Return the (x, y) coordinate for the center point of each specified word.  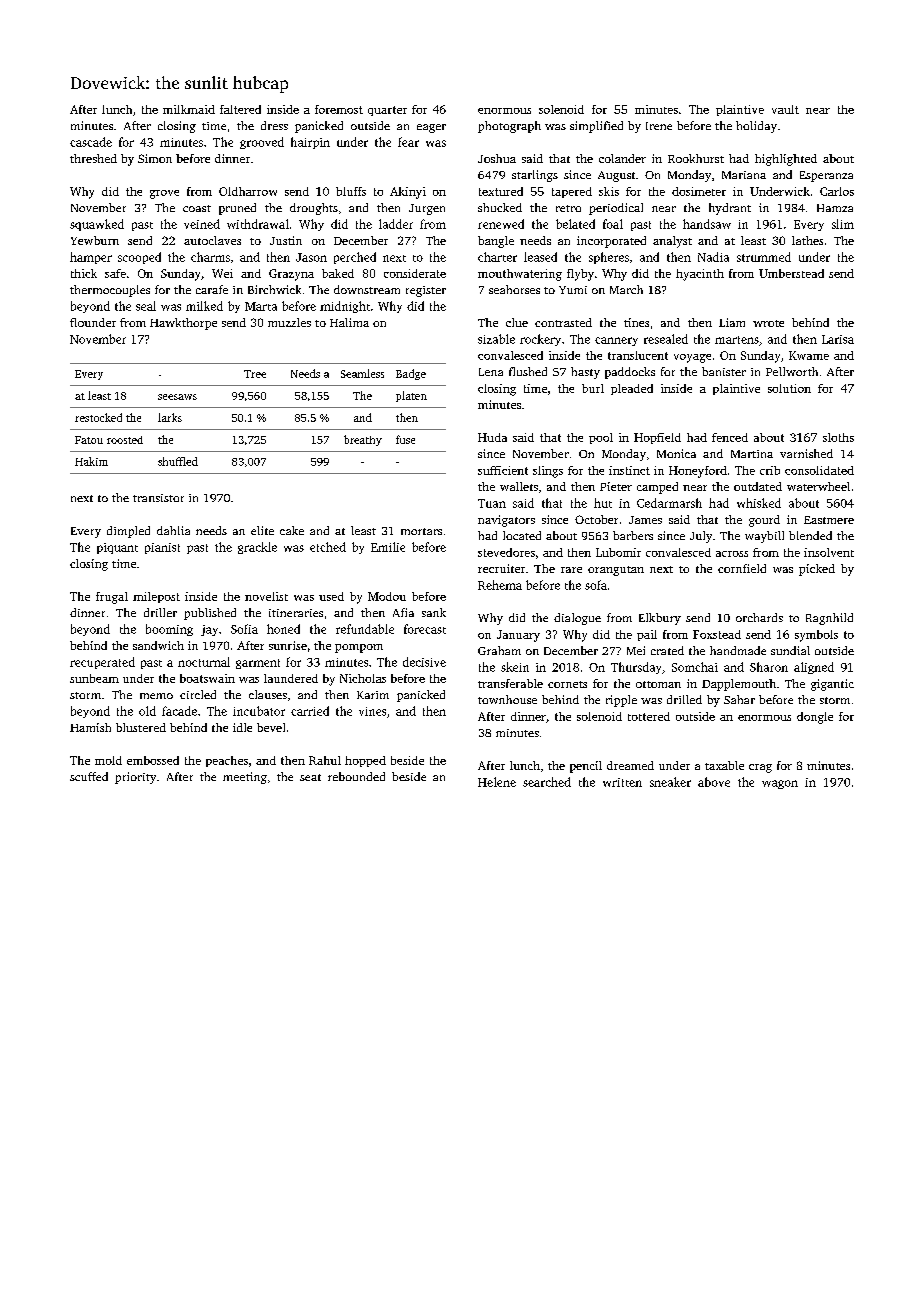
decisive (424, 662)
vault (785, 109)
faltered (240, 109)
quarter (387, 111)
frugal (112, 598)
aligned (814, 668)
